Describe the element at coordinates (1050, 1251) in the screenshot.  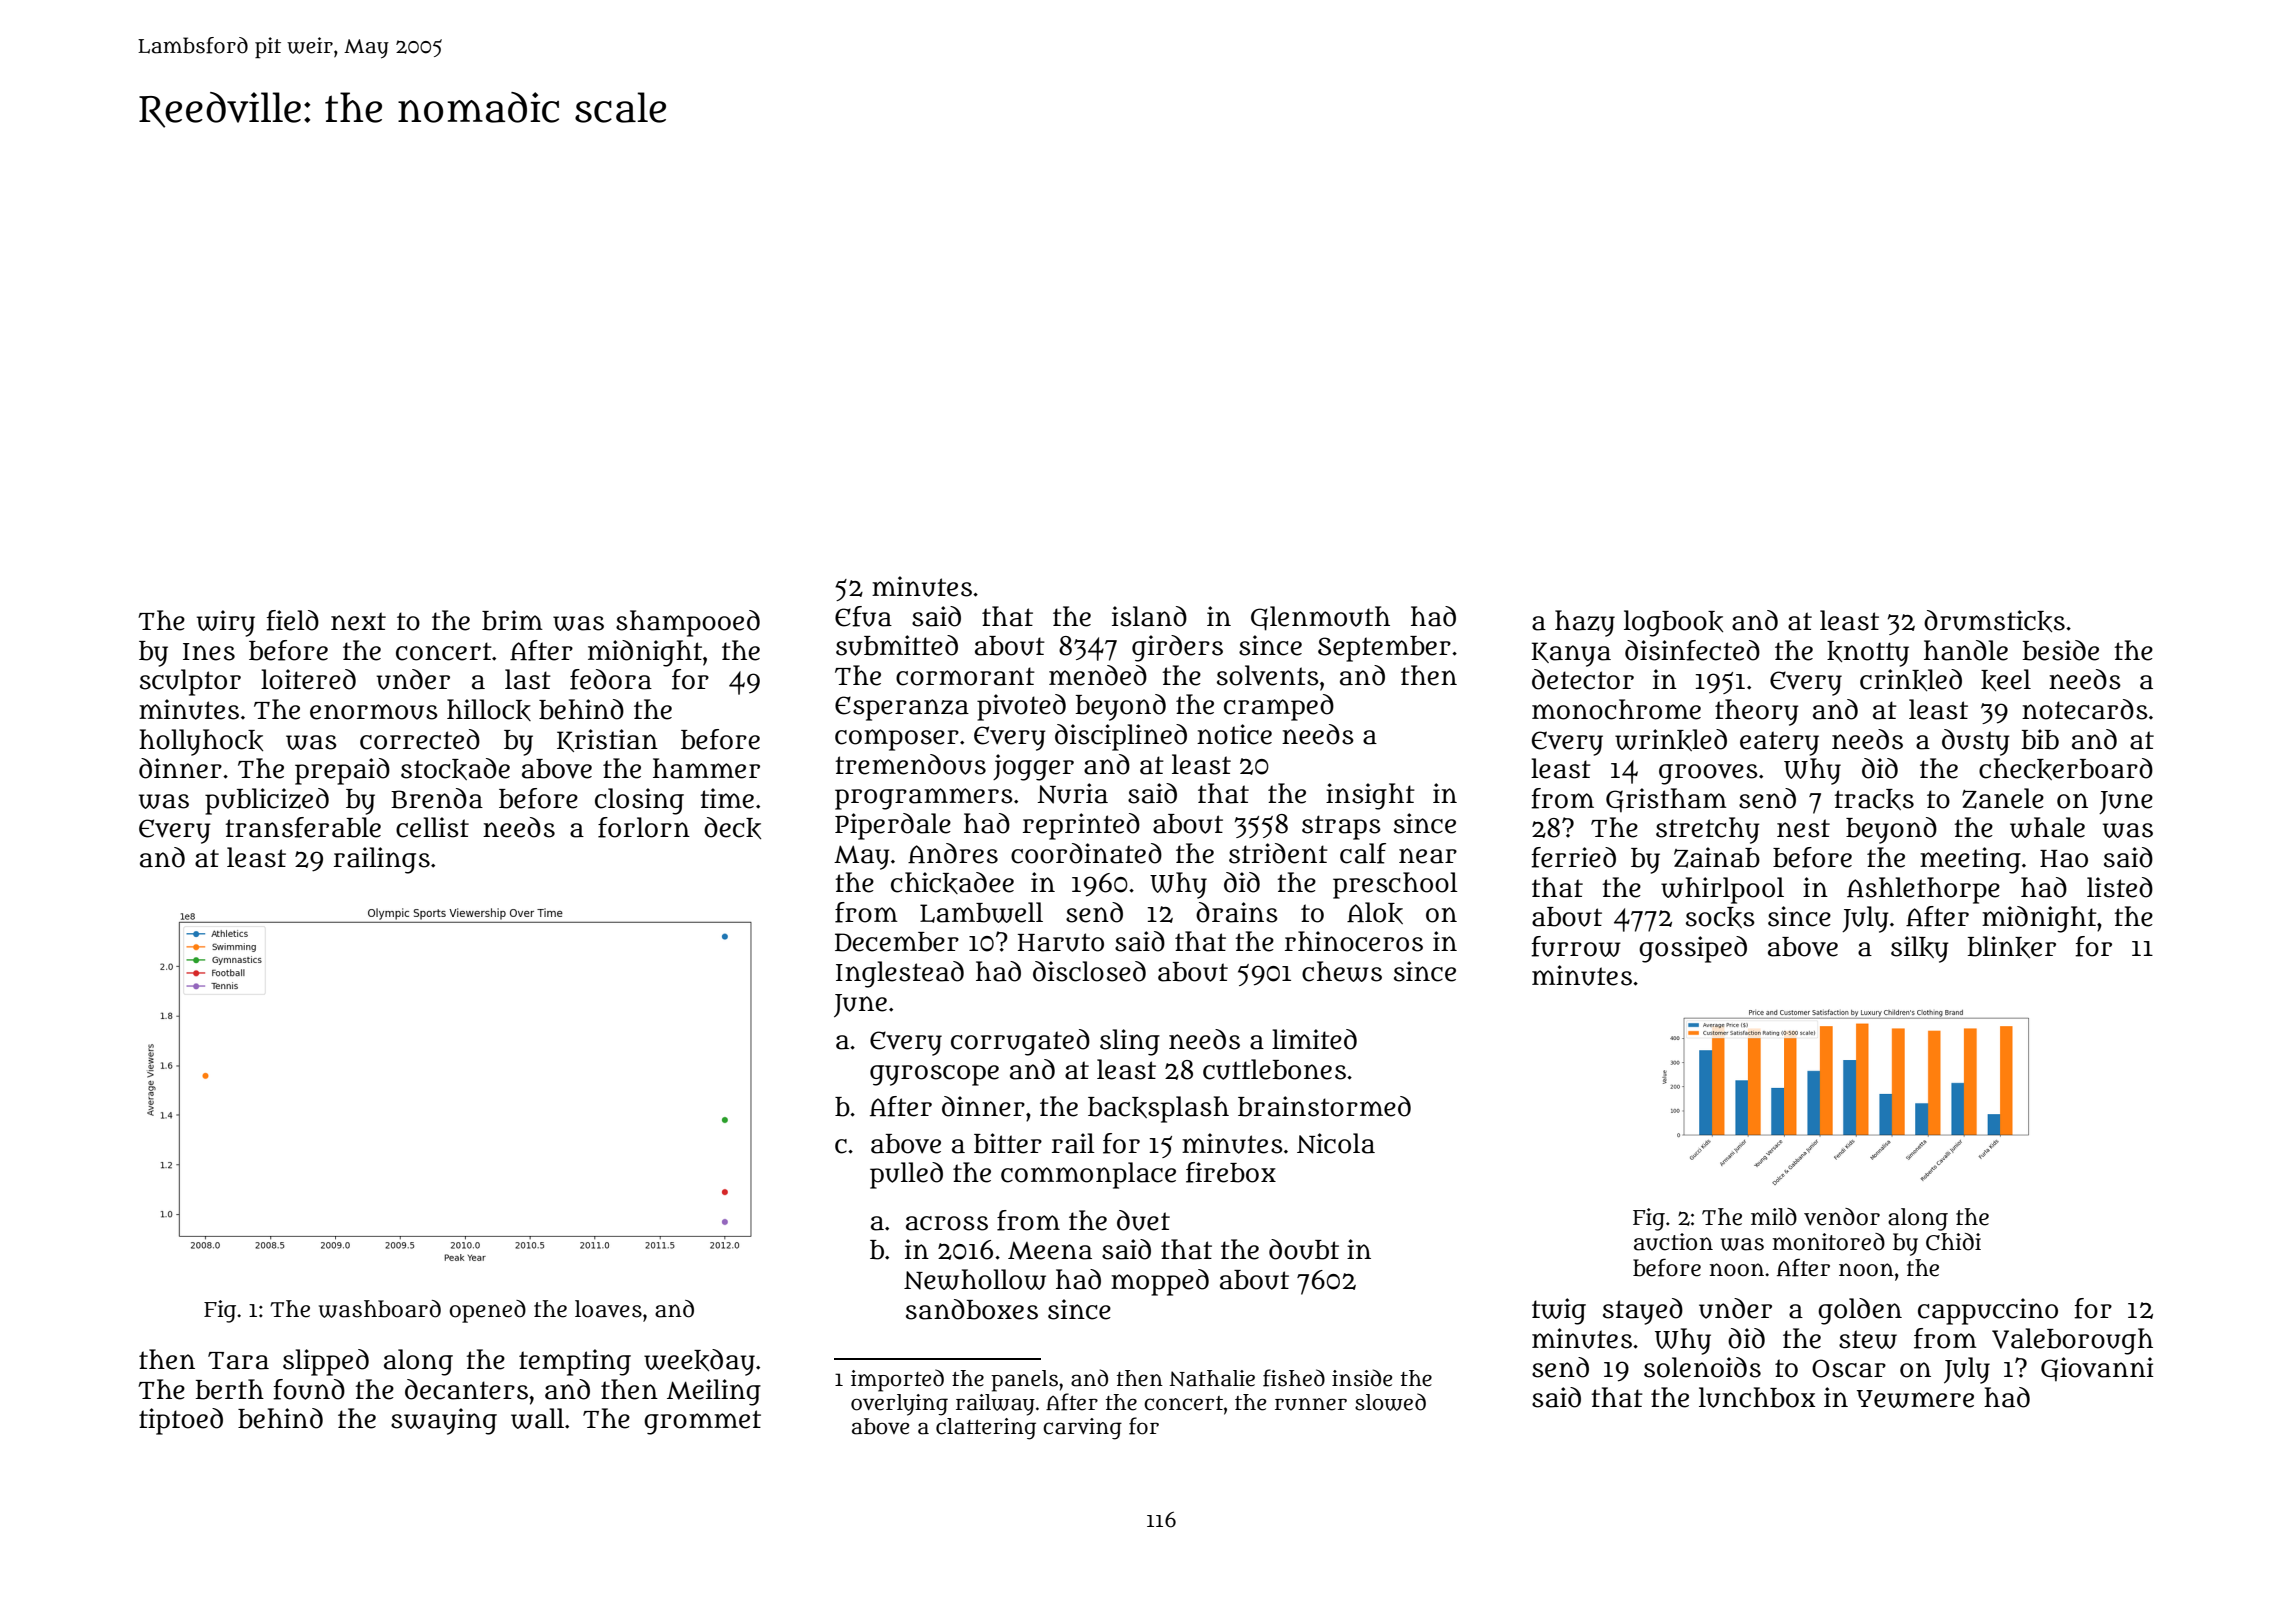
I see `Meena` at that location.
